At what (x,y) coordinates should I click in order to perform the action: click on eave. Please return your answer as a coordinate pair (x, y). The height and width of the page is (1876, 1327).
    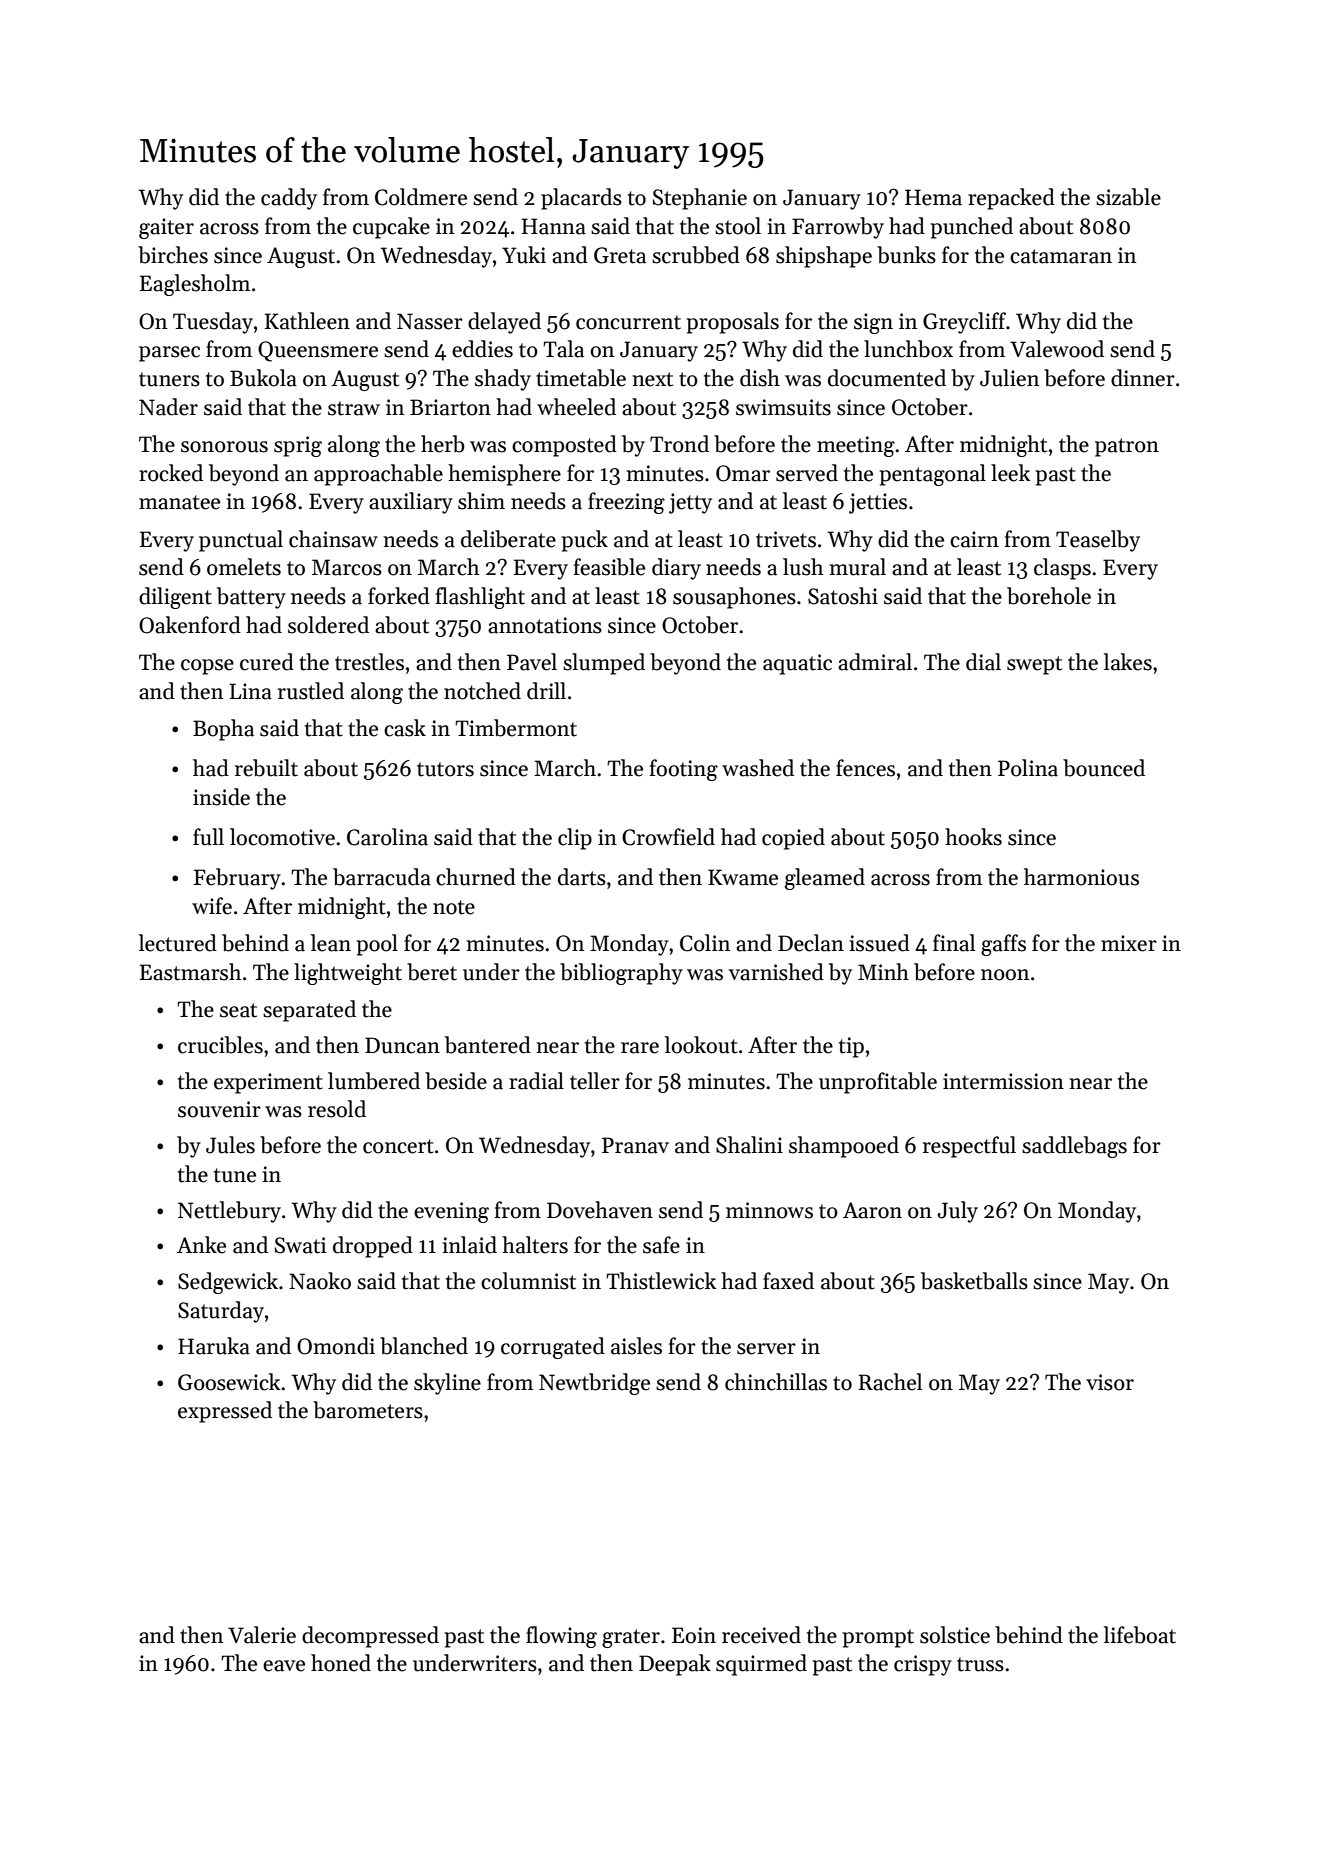
    Looking at the image, I should click on (284, 1666).
